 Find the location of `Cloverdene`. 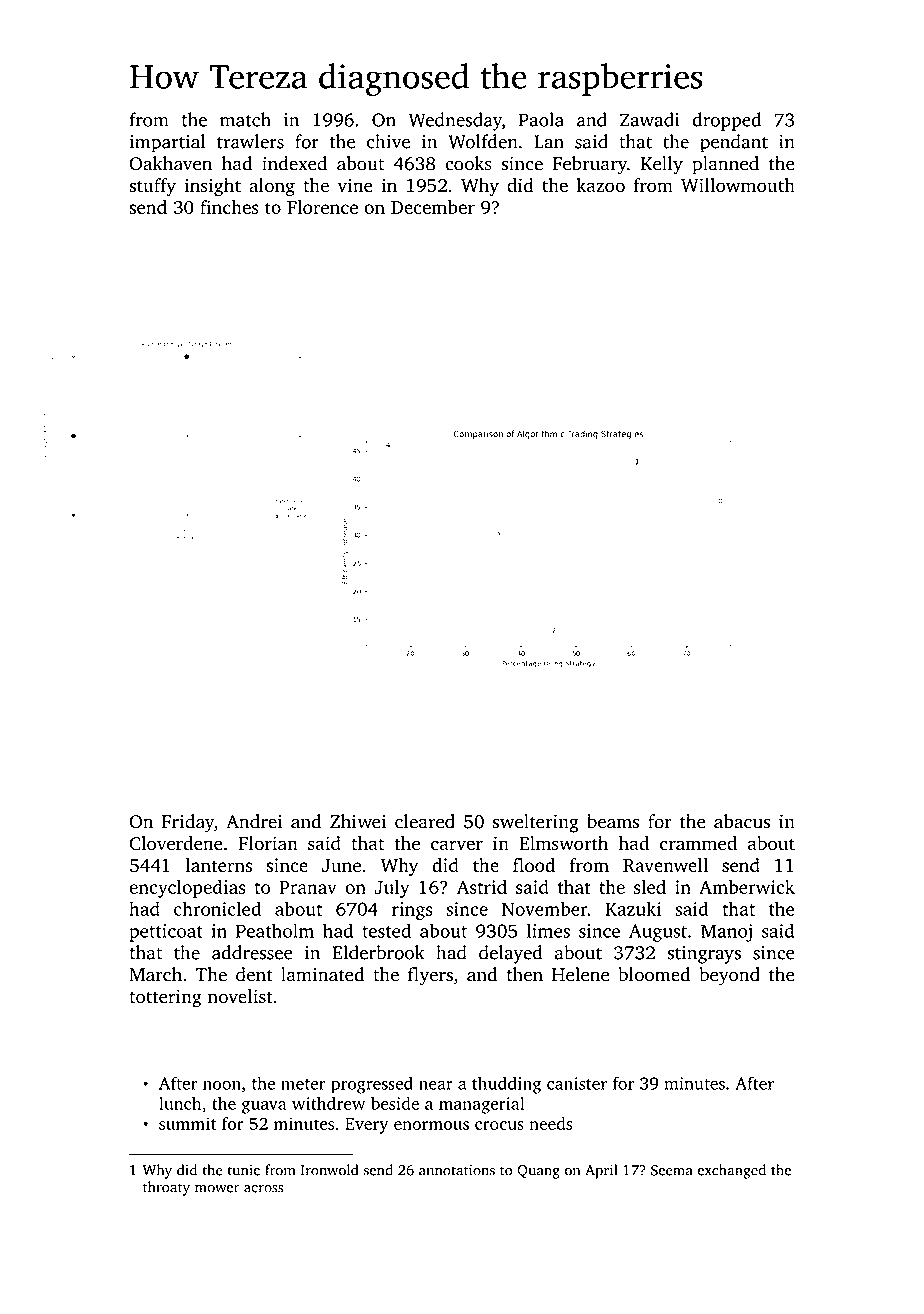

Cloverdene is located at coordinates (176, 843).
